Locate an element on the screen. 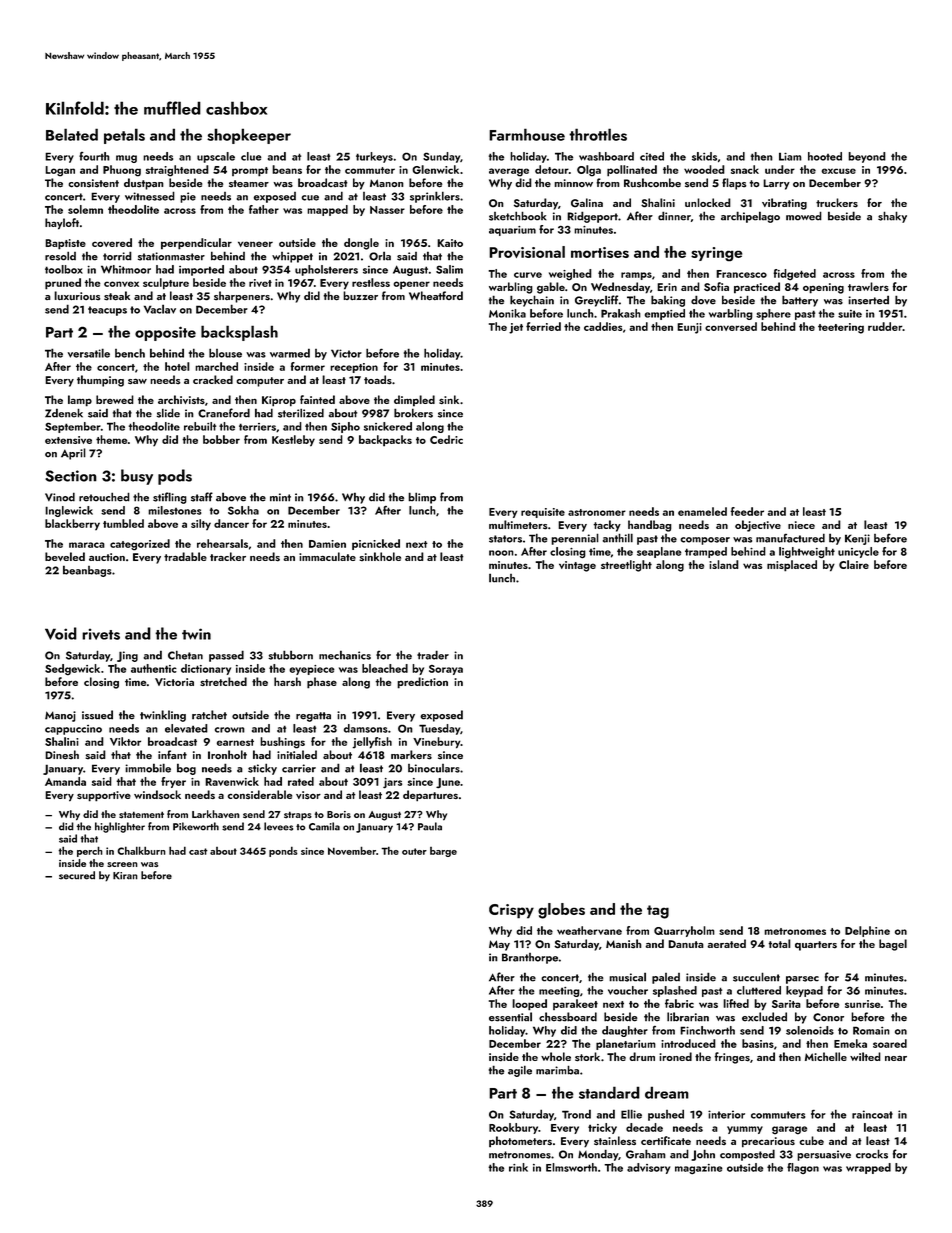 This screenshot has height=1233, width=952. beveled is located at coordinates (65, 556).
